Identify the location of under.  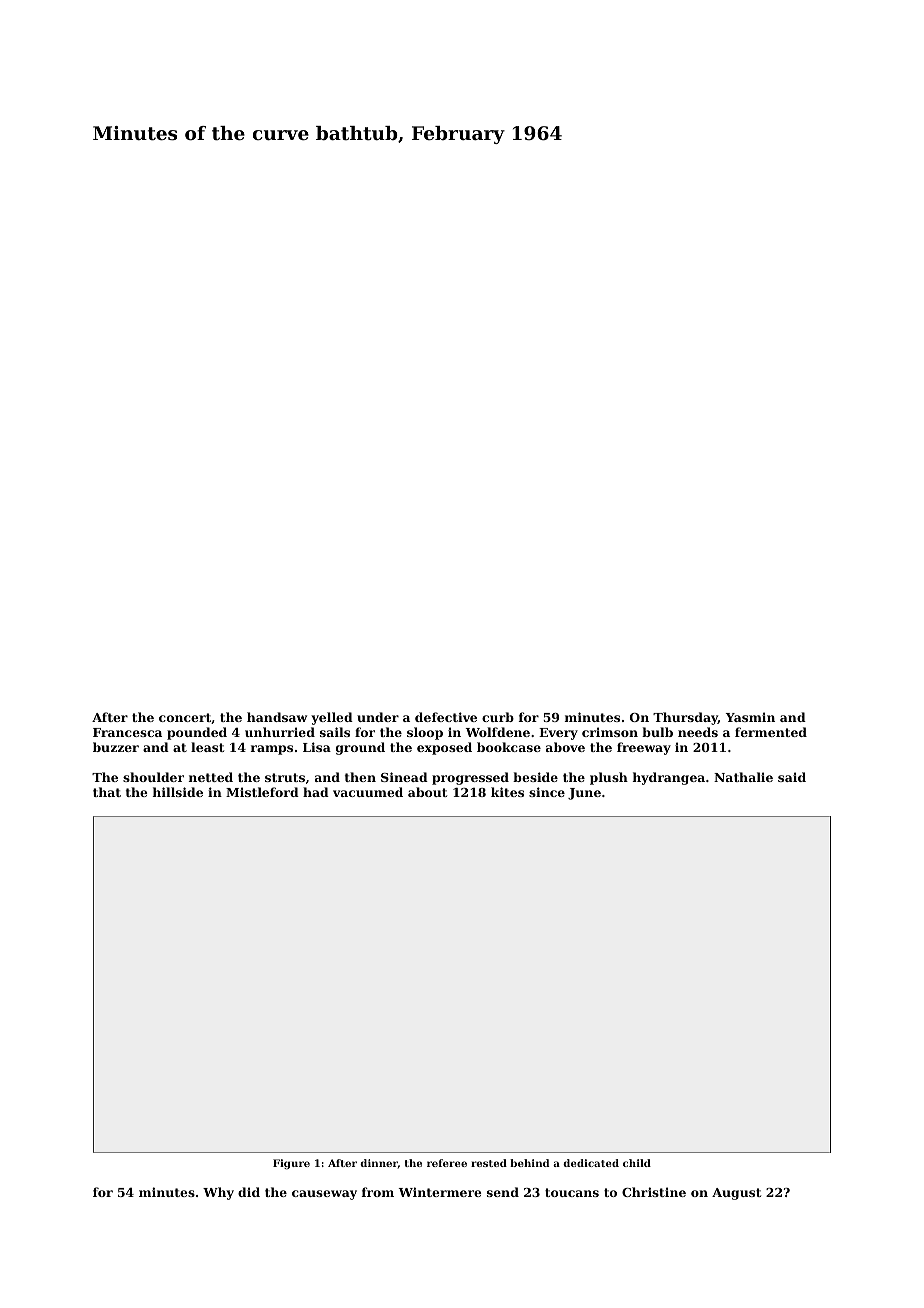
(378, 717).
